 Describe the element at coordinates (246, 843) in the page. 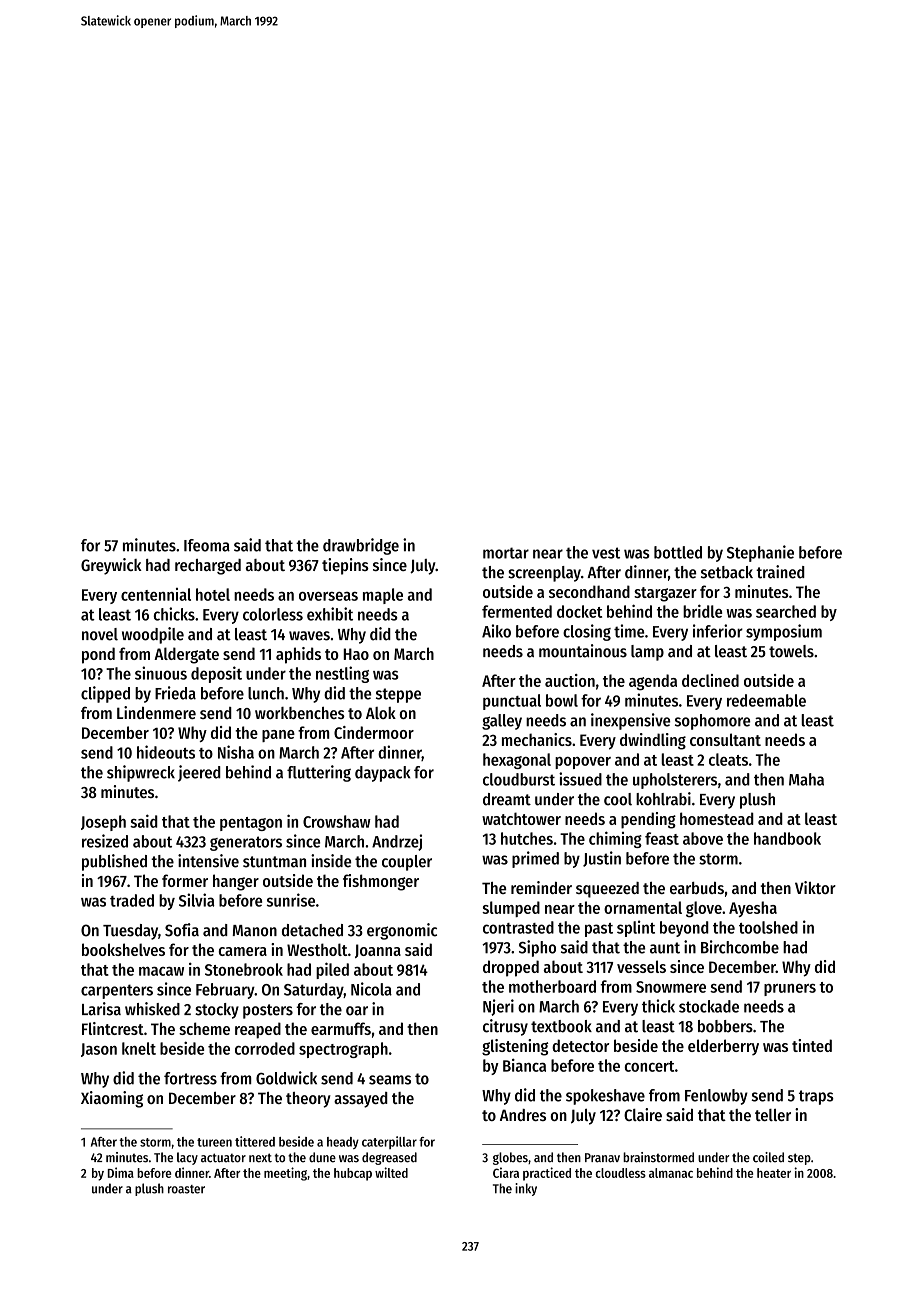

I see `generators` at that location.
